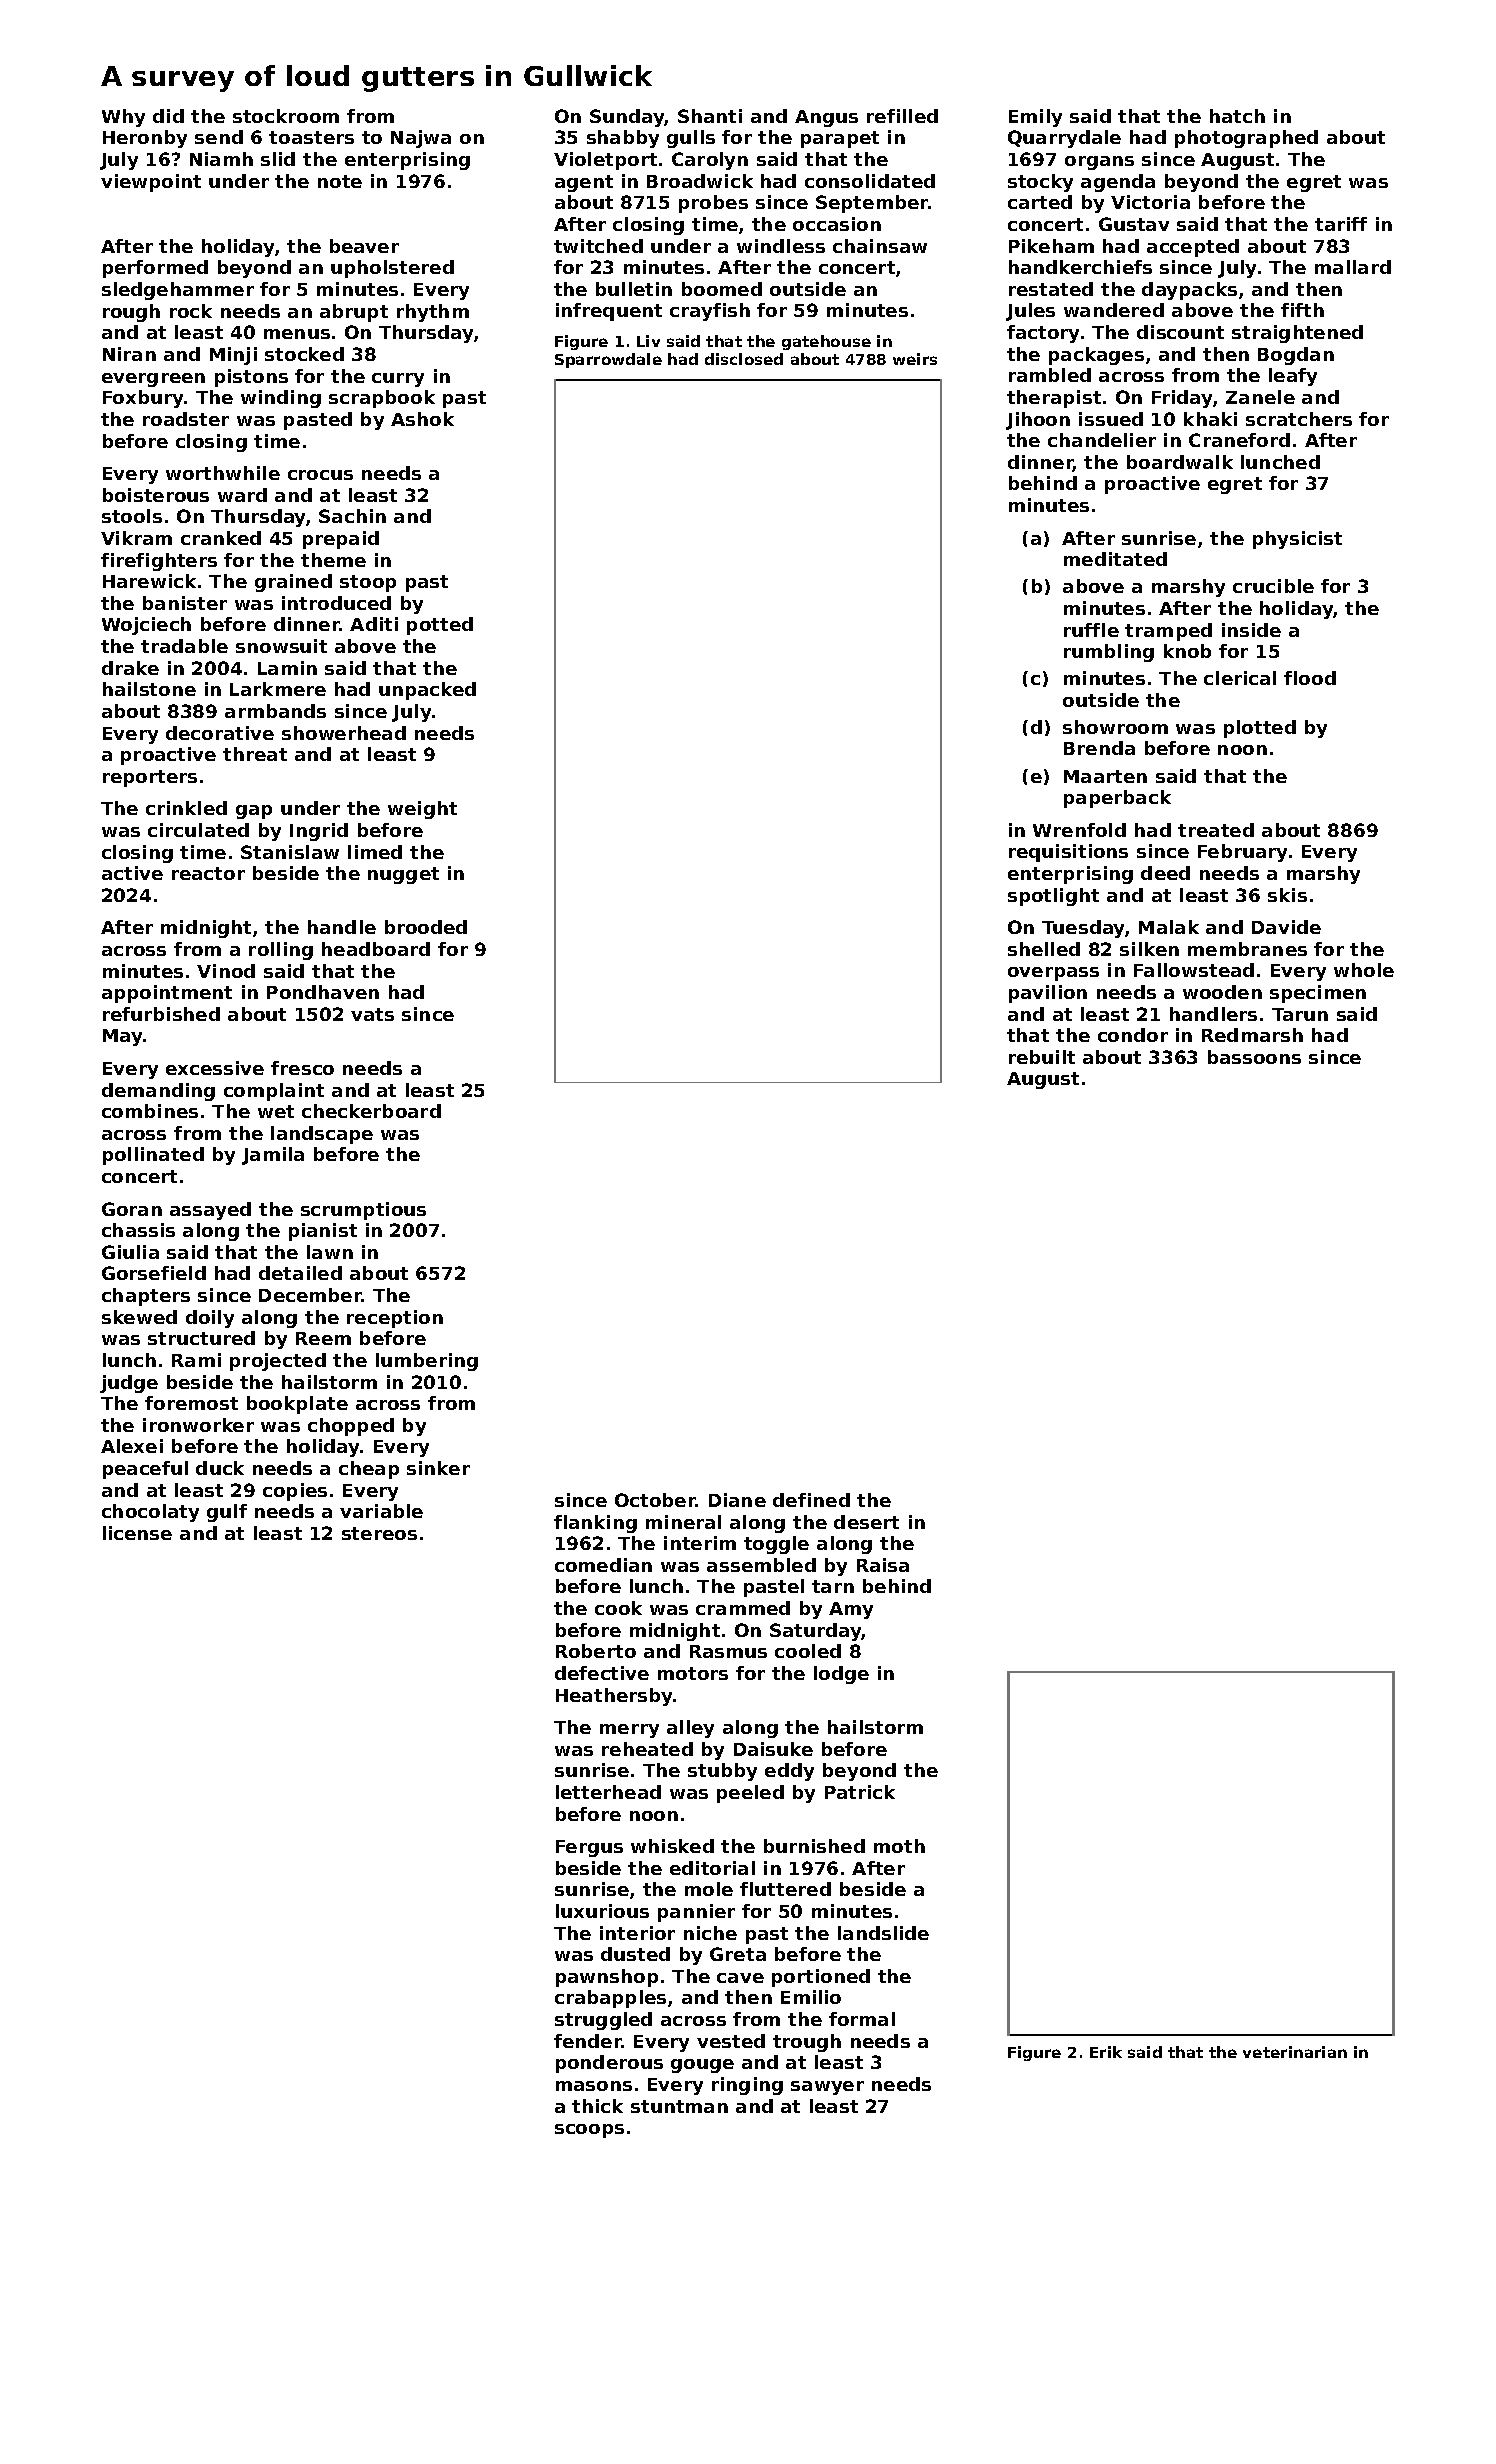  Describe the element at coordinates (1295, 2052) in the image. I see `veterinarian` at that location.
